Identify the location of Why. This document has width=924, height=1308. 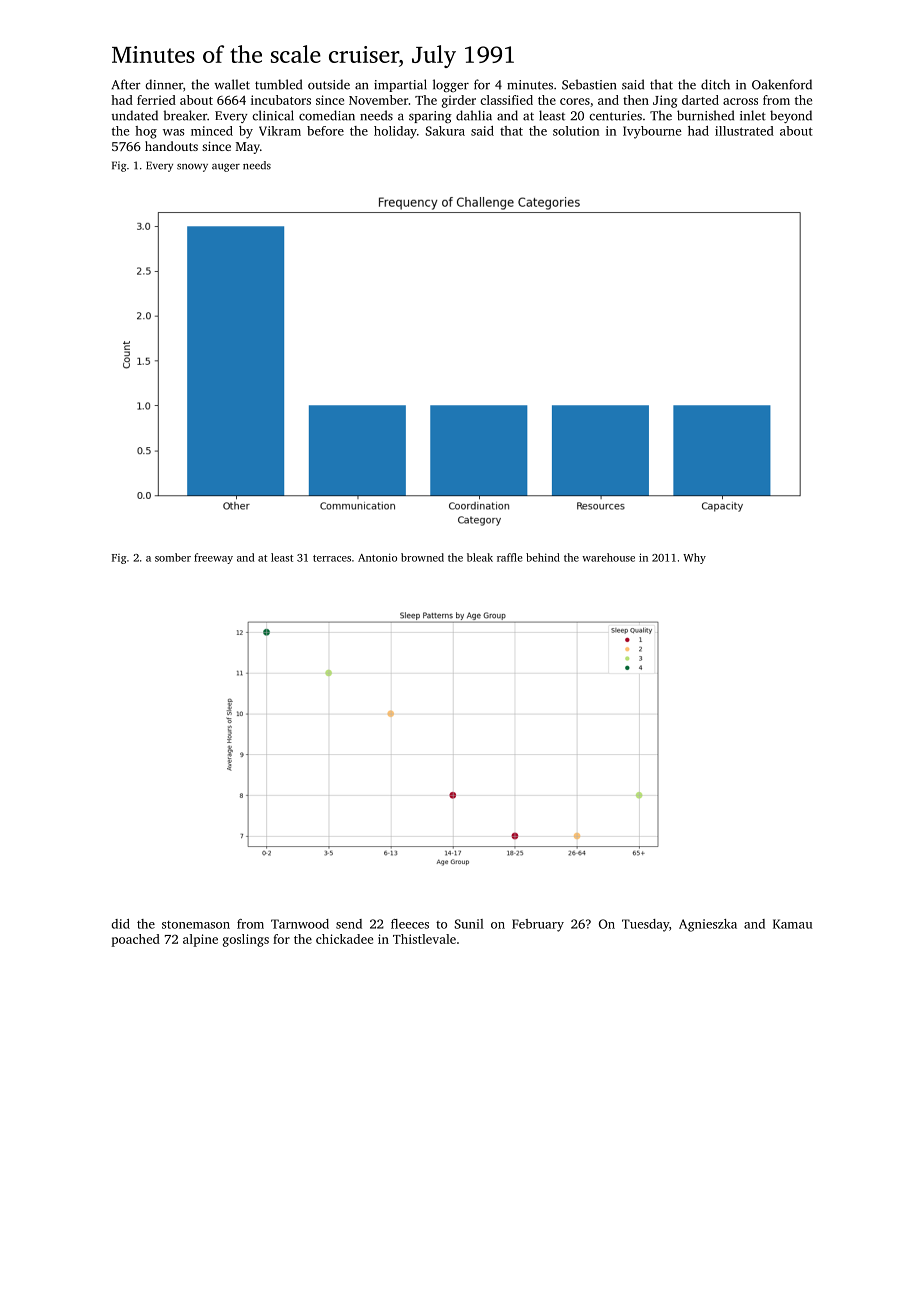
(694, 558).
